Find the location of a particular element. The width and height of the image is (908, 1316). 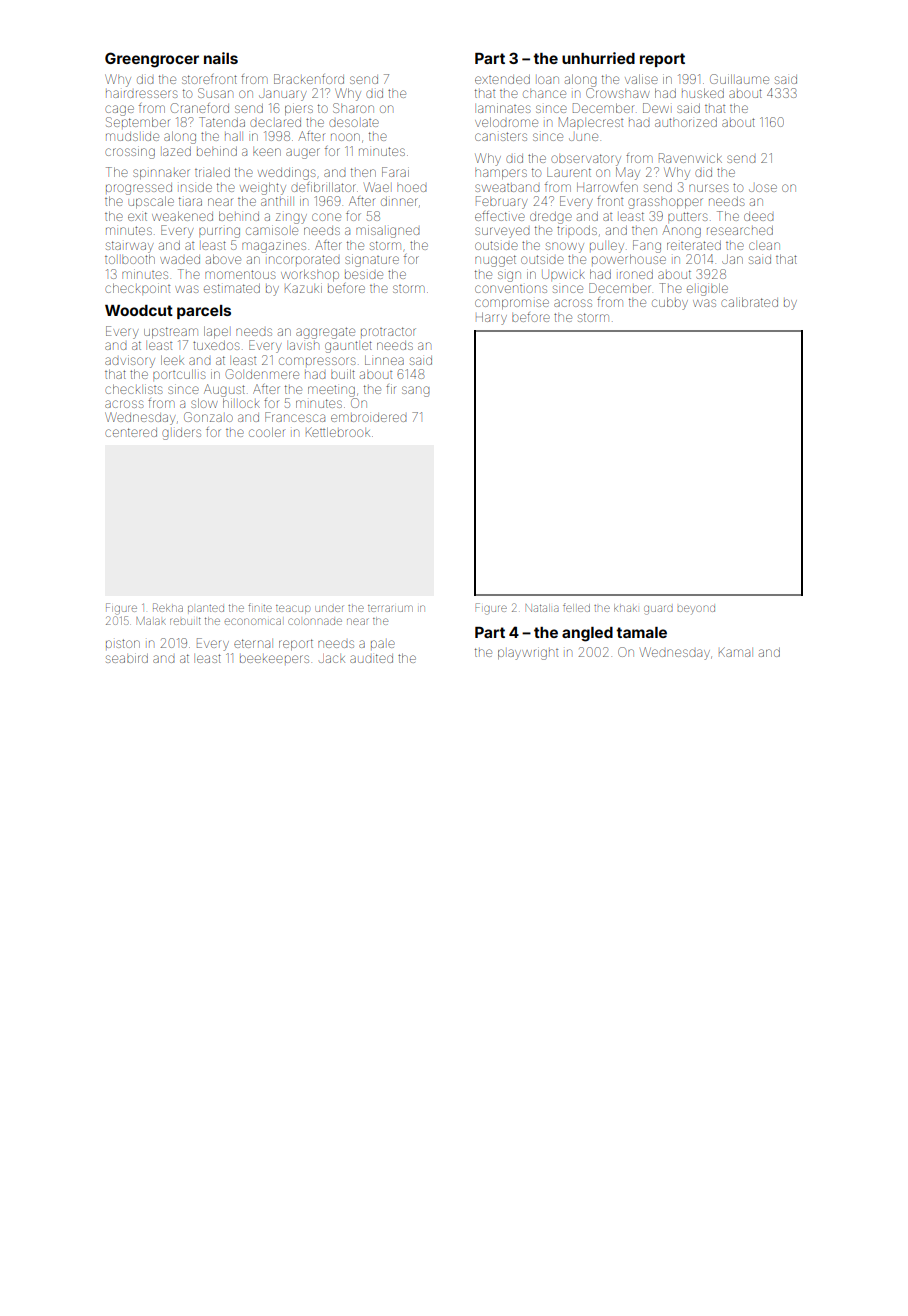

Natalia is located at coordinates (542, 608).
